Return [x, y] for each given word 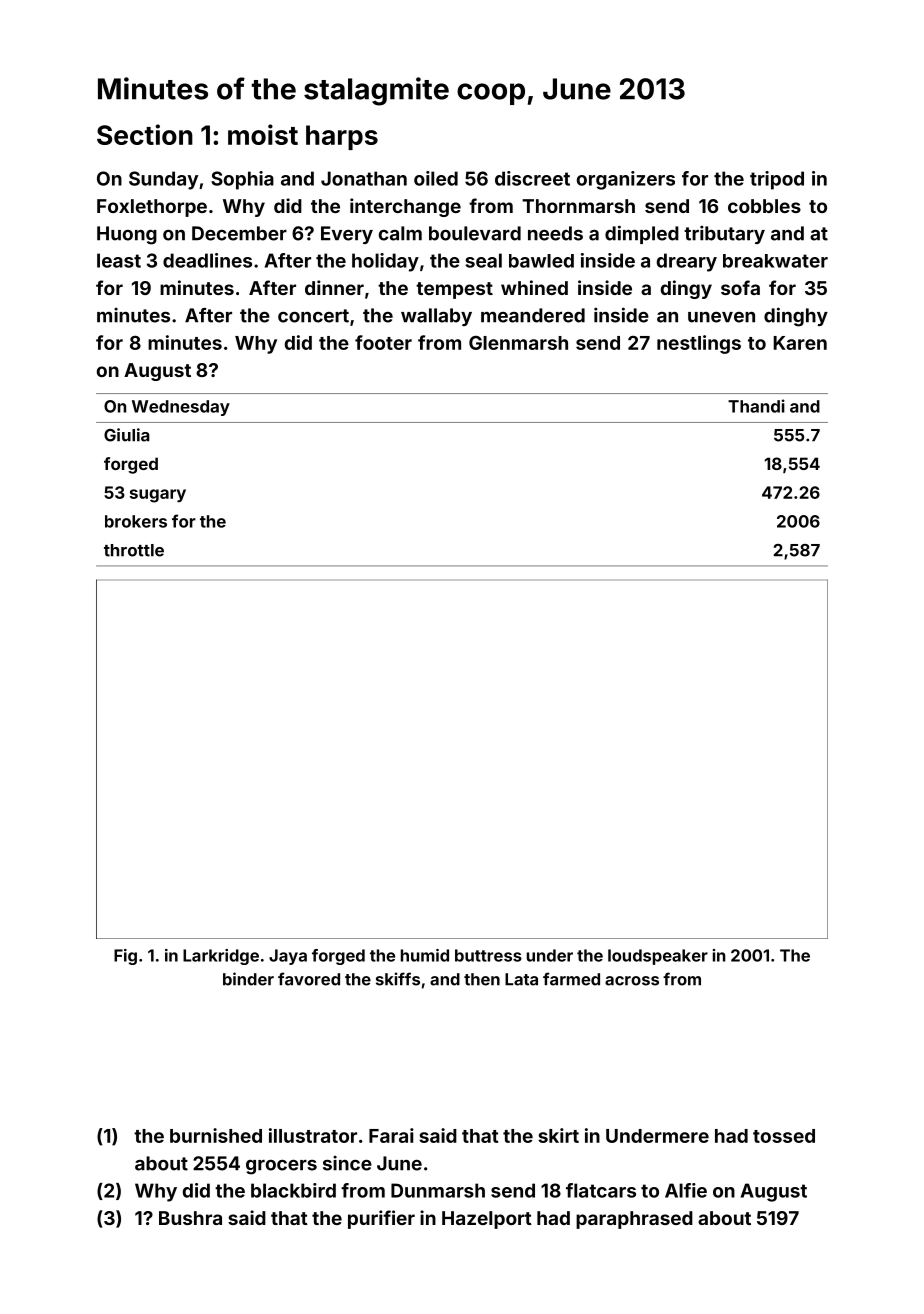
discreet [532, 178]
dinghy [796, 317]
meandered [533, 315]
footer [383, 342]
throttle [134, 550]
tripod [777, 180]
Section [145, 134]
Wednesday [181, 408]
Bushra [190, 1218]
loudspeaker [658, 957]
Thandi [756, 406]
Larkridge [221, 957]
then [482, 979]
